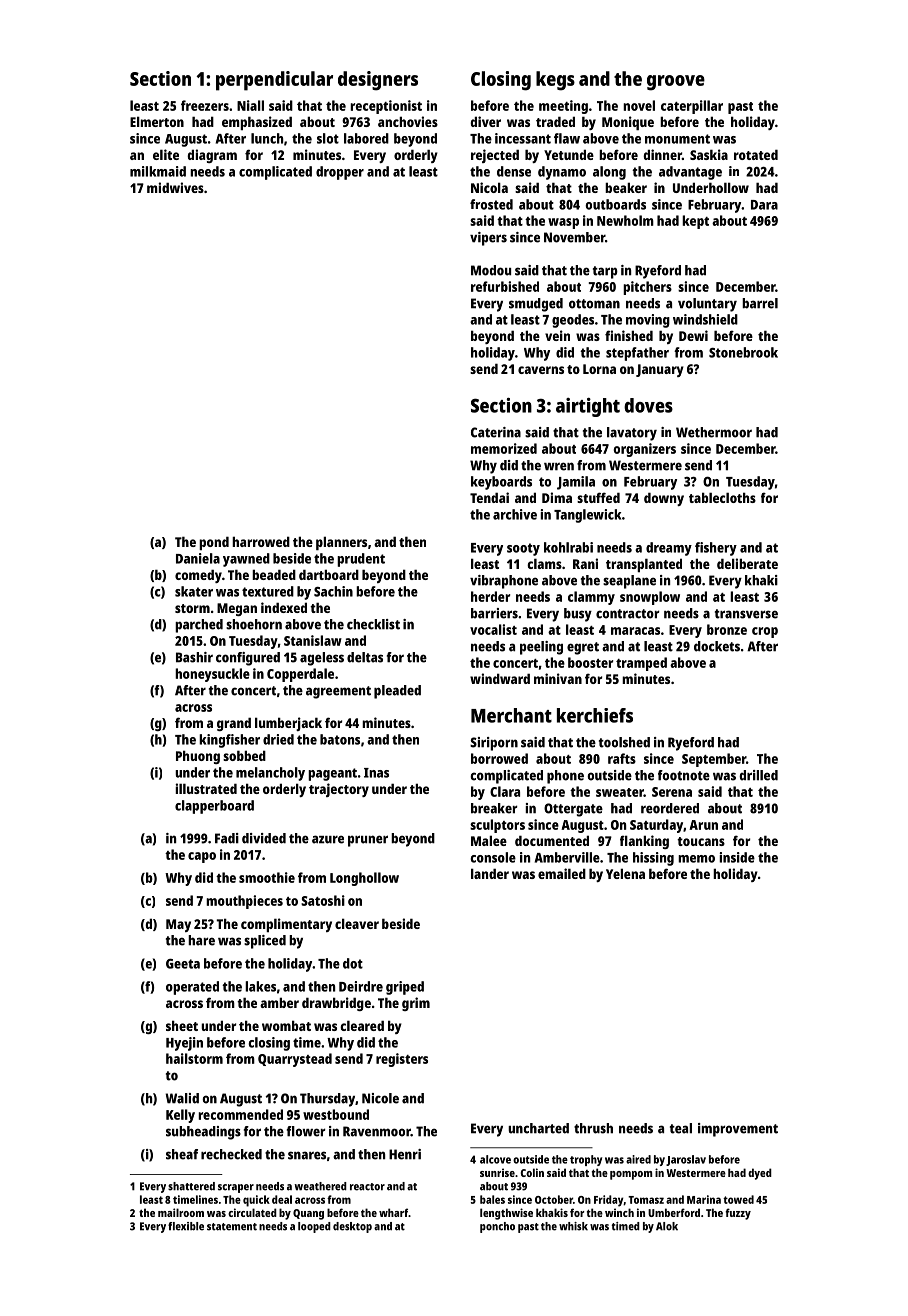 The width and height of the page is (908, 1316). I want to click on caverns, so click(541, 370).
